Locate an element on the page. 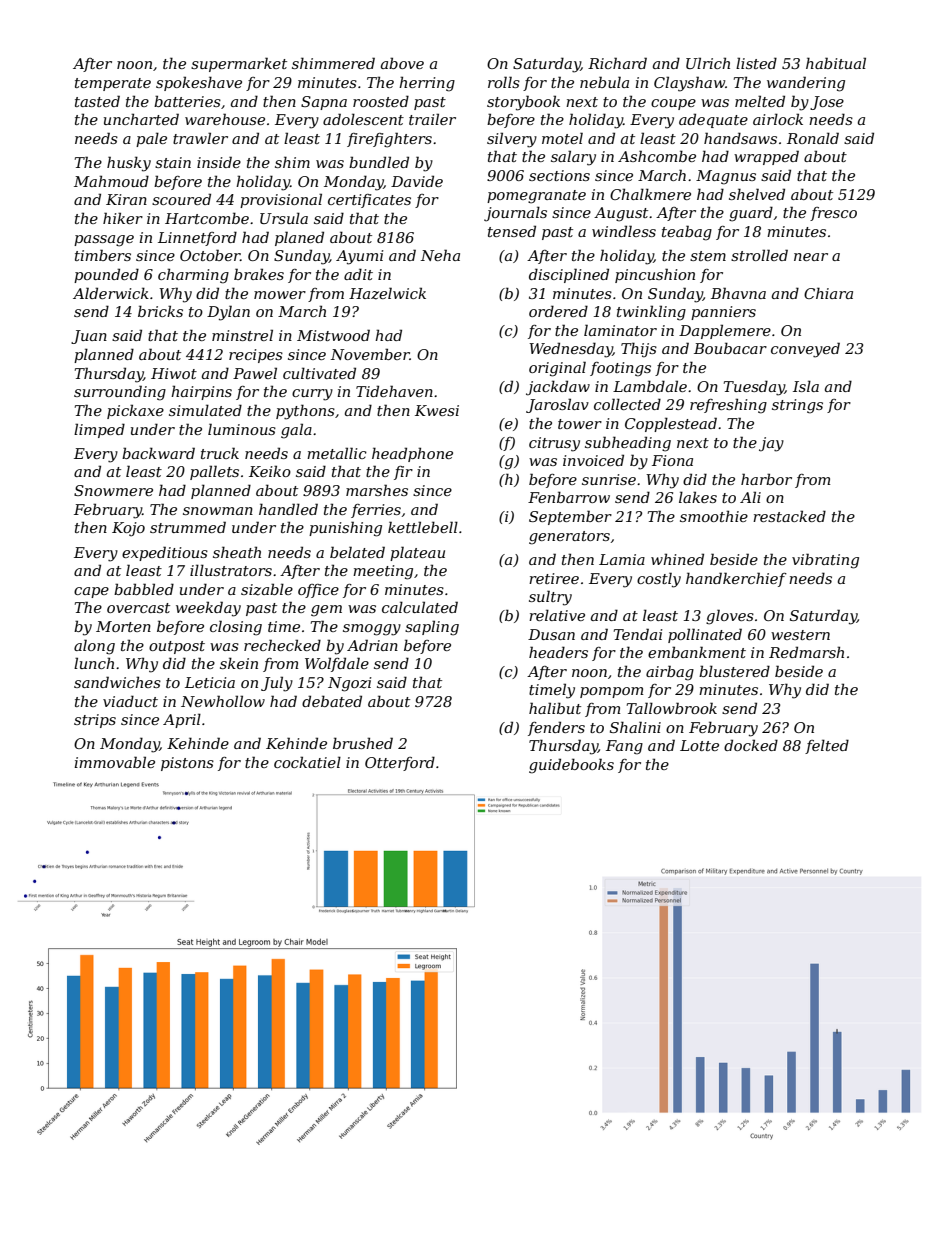 This document has width=952, height=1233. ordered is located at coordinates (558, 311).
